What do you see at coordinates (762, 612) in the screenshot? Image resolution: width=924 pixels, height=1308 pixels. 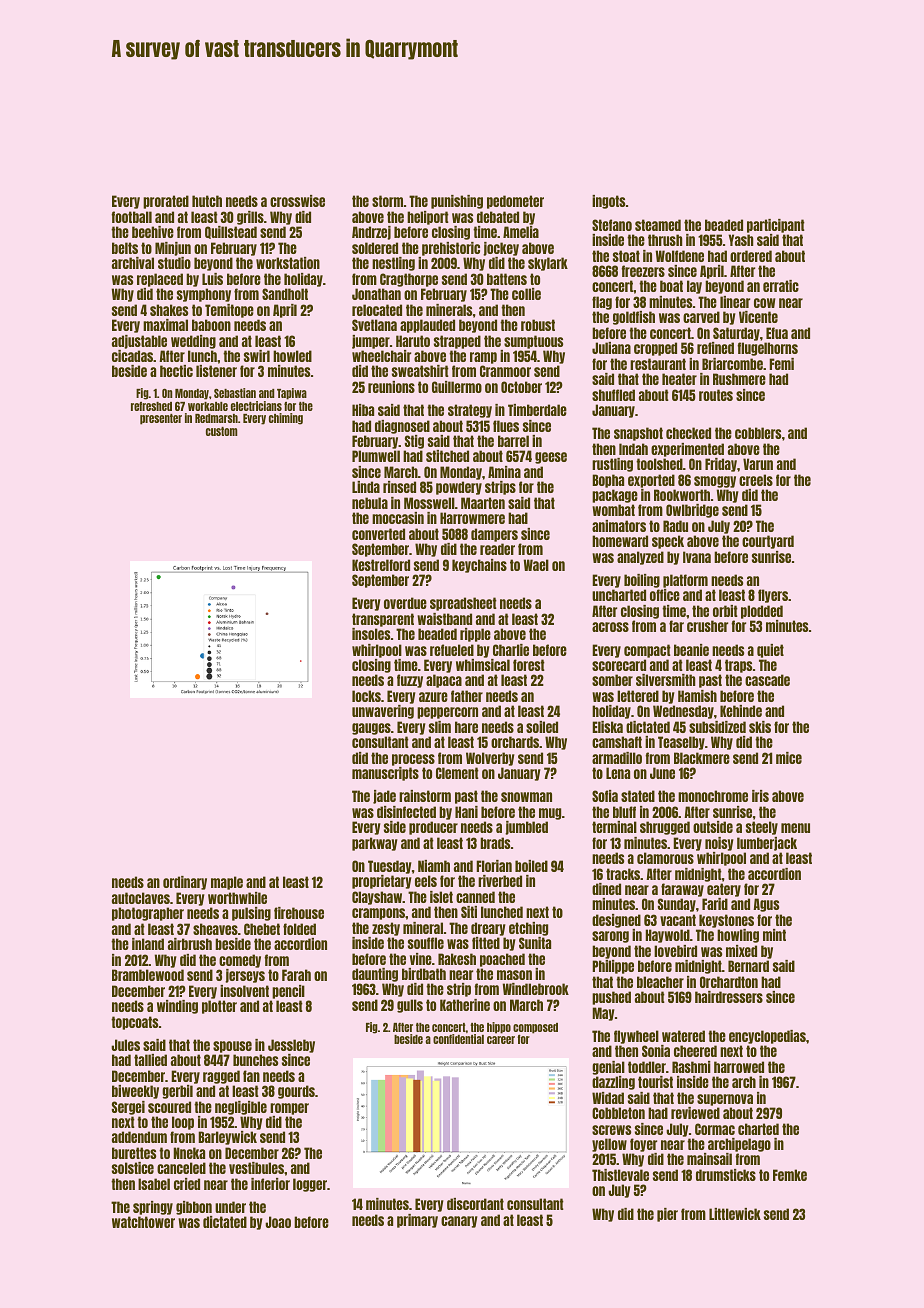 I see `plodded` at bounding box center [762, 612].
